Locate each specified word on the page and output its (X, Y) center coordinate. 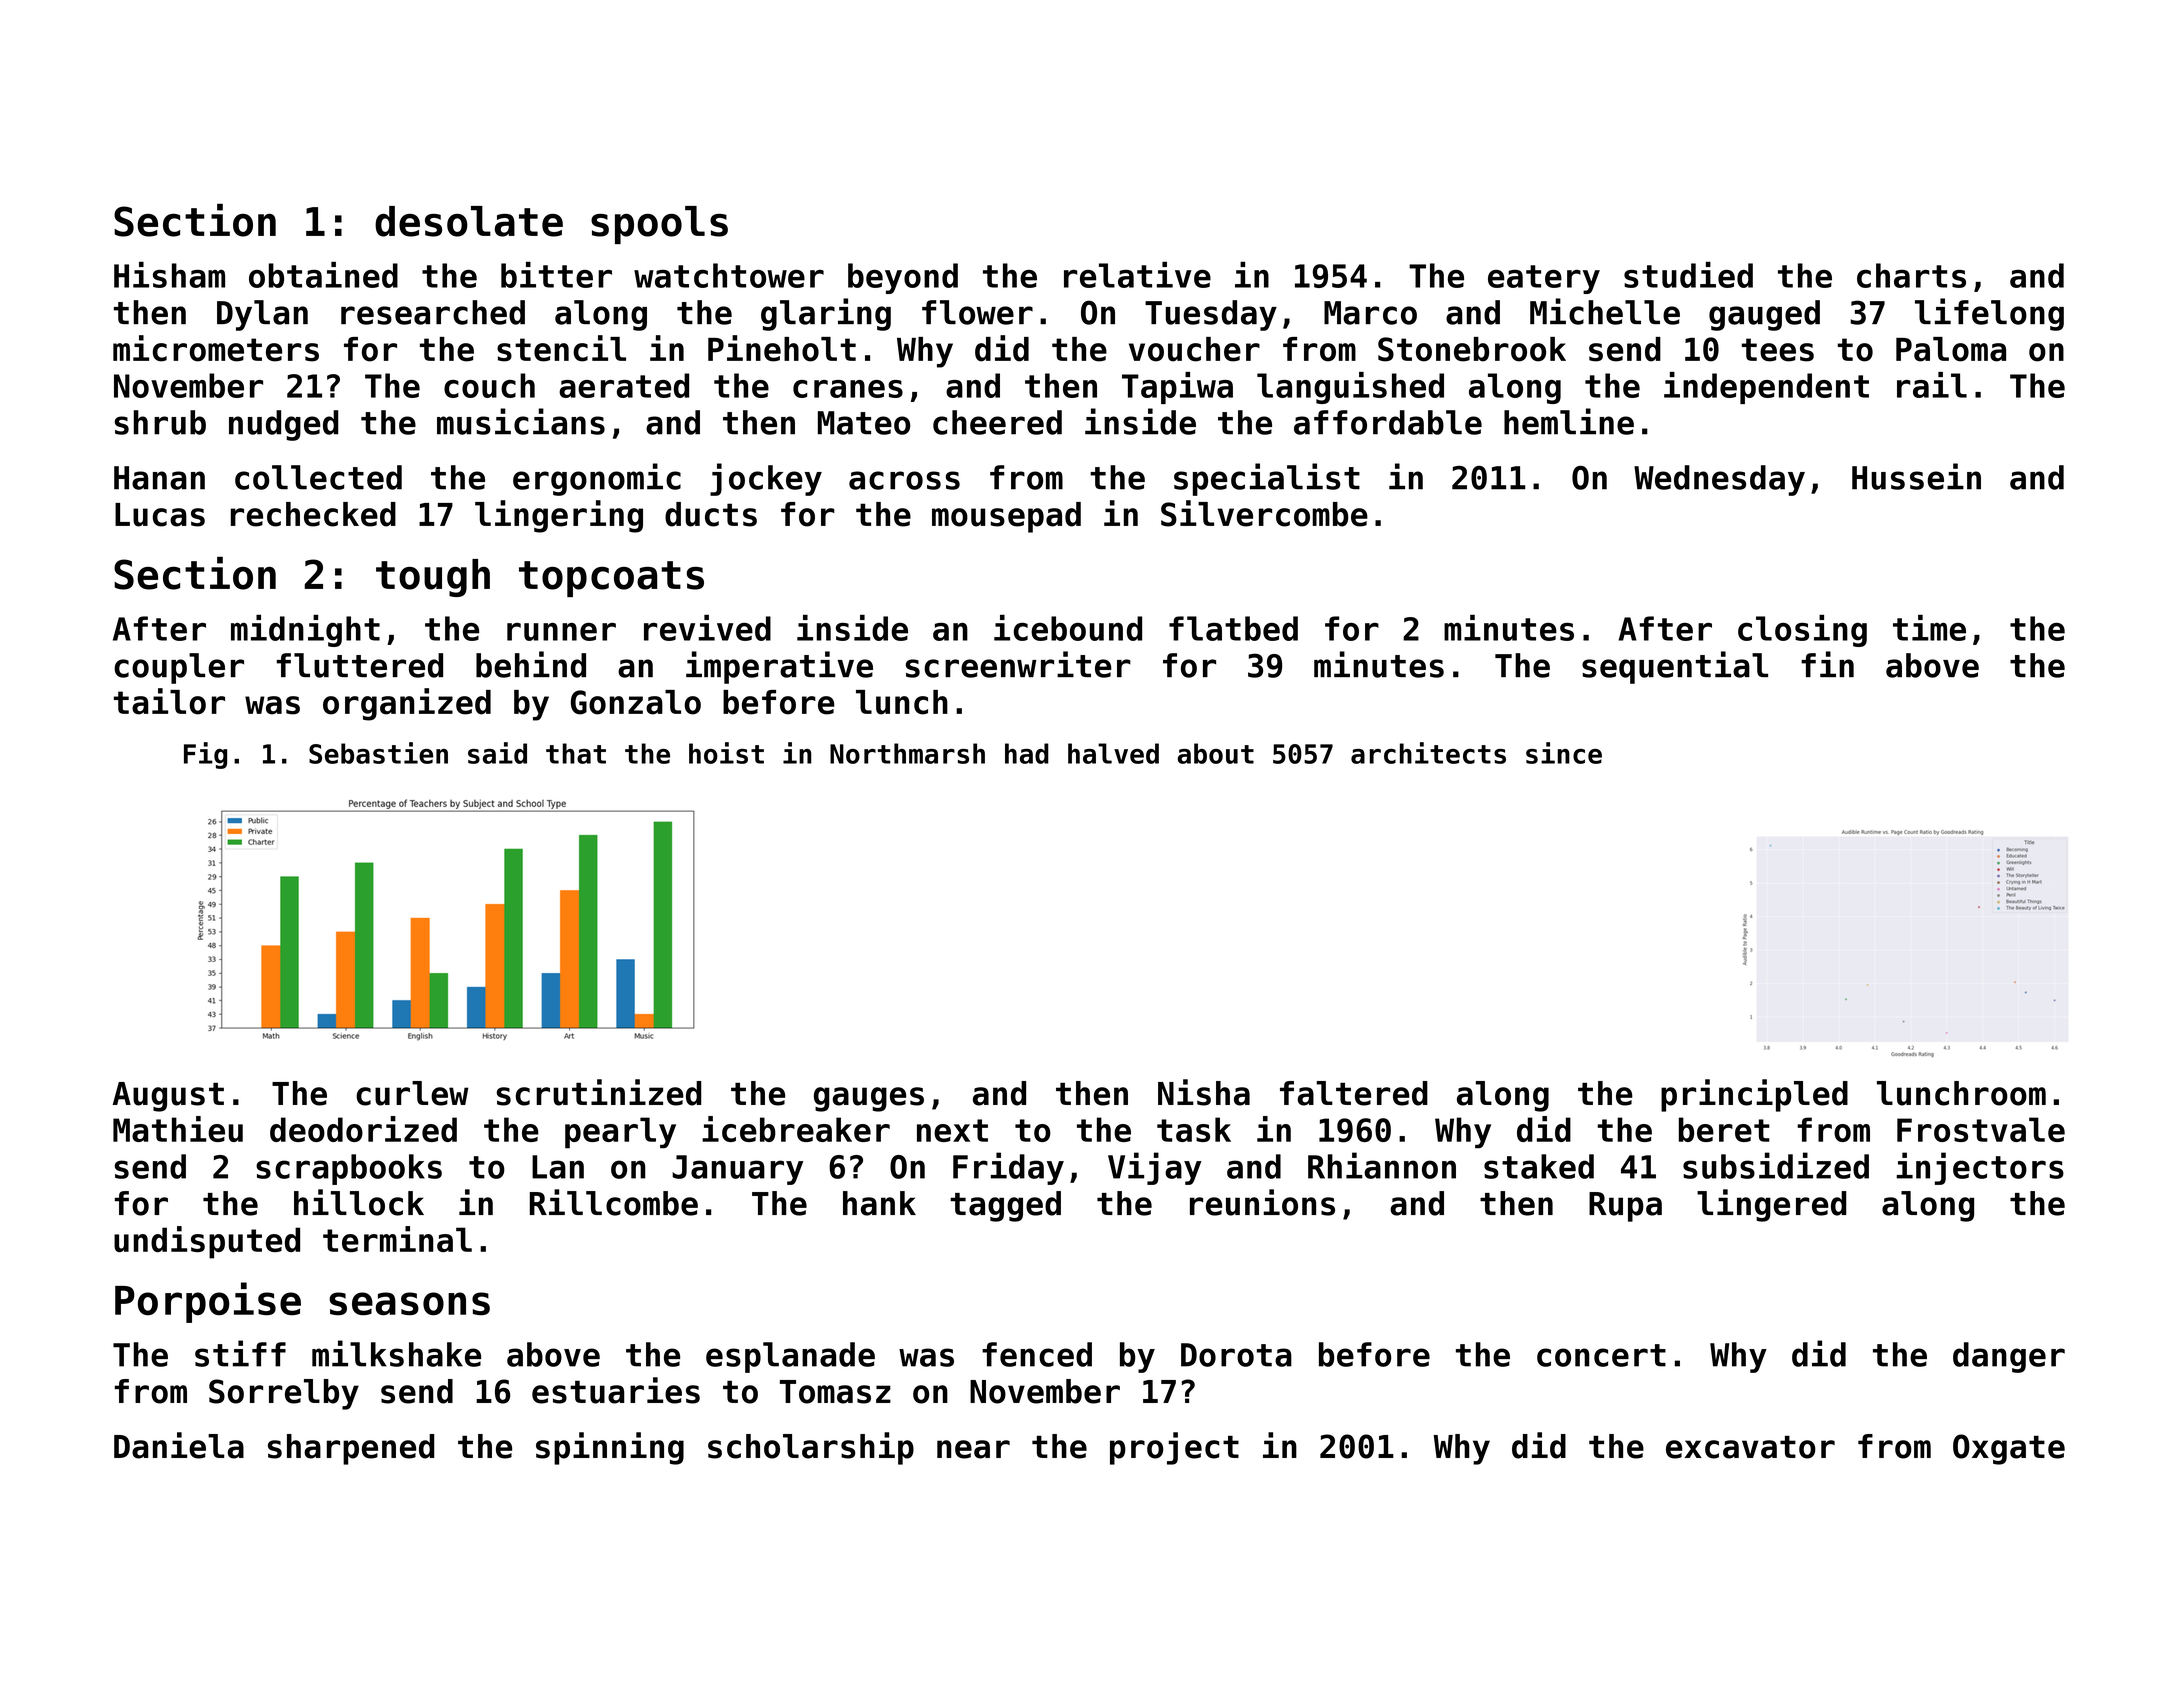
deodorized (363, 1129)
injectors (1980, 1168)
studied (1688, 275)
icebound (1068, 628)
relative (1137, 275)
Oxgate (2009, 1449)
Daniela (179, 1445)
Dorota (1236, 1355)
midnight (305, 631)
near (973, 1449)
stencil (561, 348)
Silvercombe (1264, 513)
